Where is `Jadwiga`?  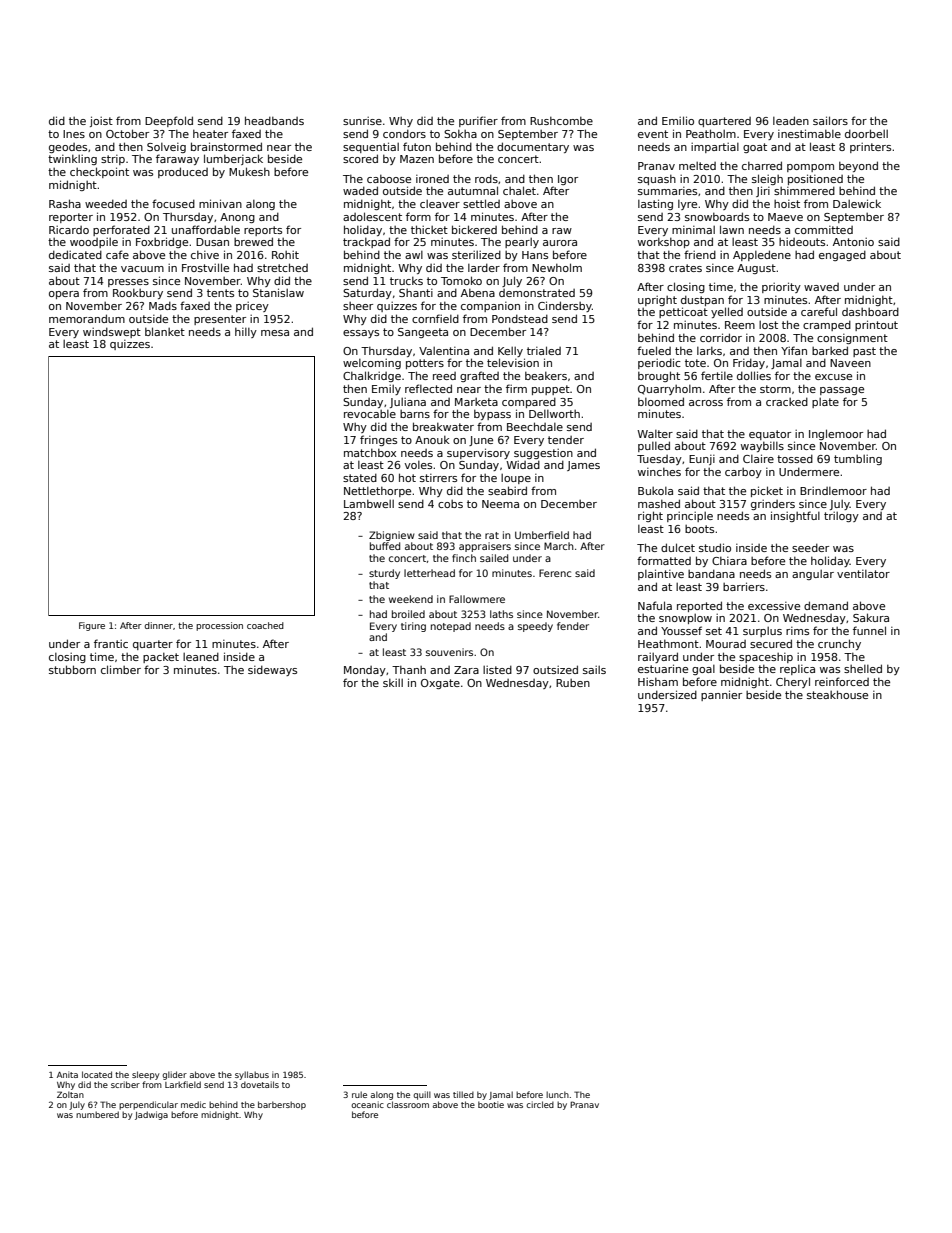 Jadwiga is located at coordinates (151, 1115).
